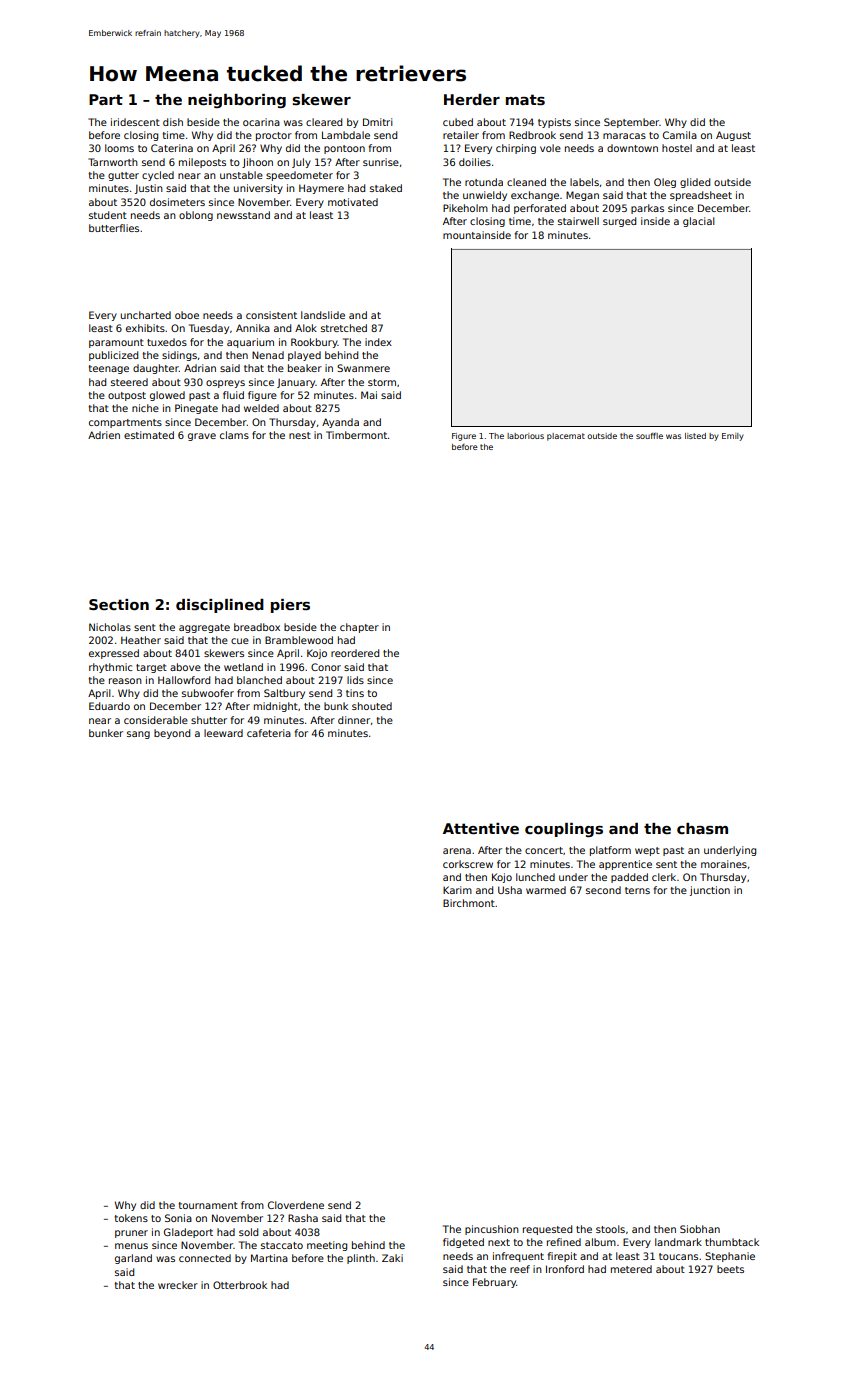  Describe the element at coordinates (321, 189) in the image. I see `Haymere` at that location.
